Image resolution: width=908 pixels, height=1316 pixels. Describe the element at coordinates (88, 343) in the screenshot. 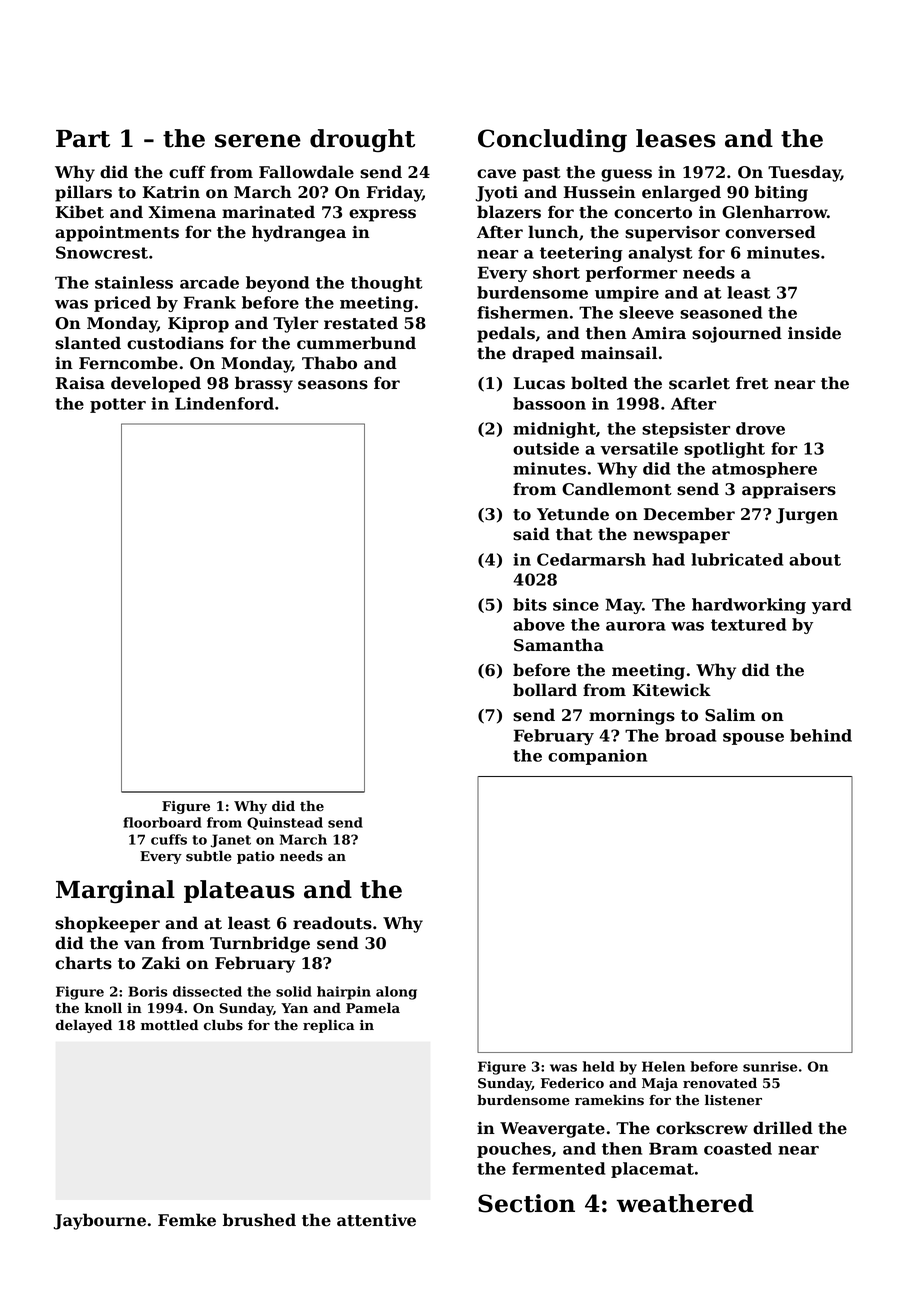

I see `slanted` at that location.
